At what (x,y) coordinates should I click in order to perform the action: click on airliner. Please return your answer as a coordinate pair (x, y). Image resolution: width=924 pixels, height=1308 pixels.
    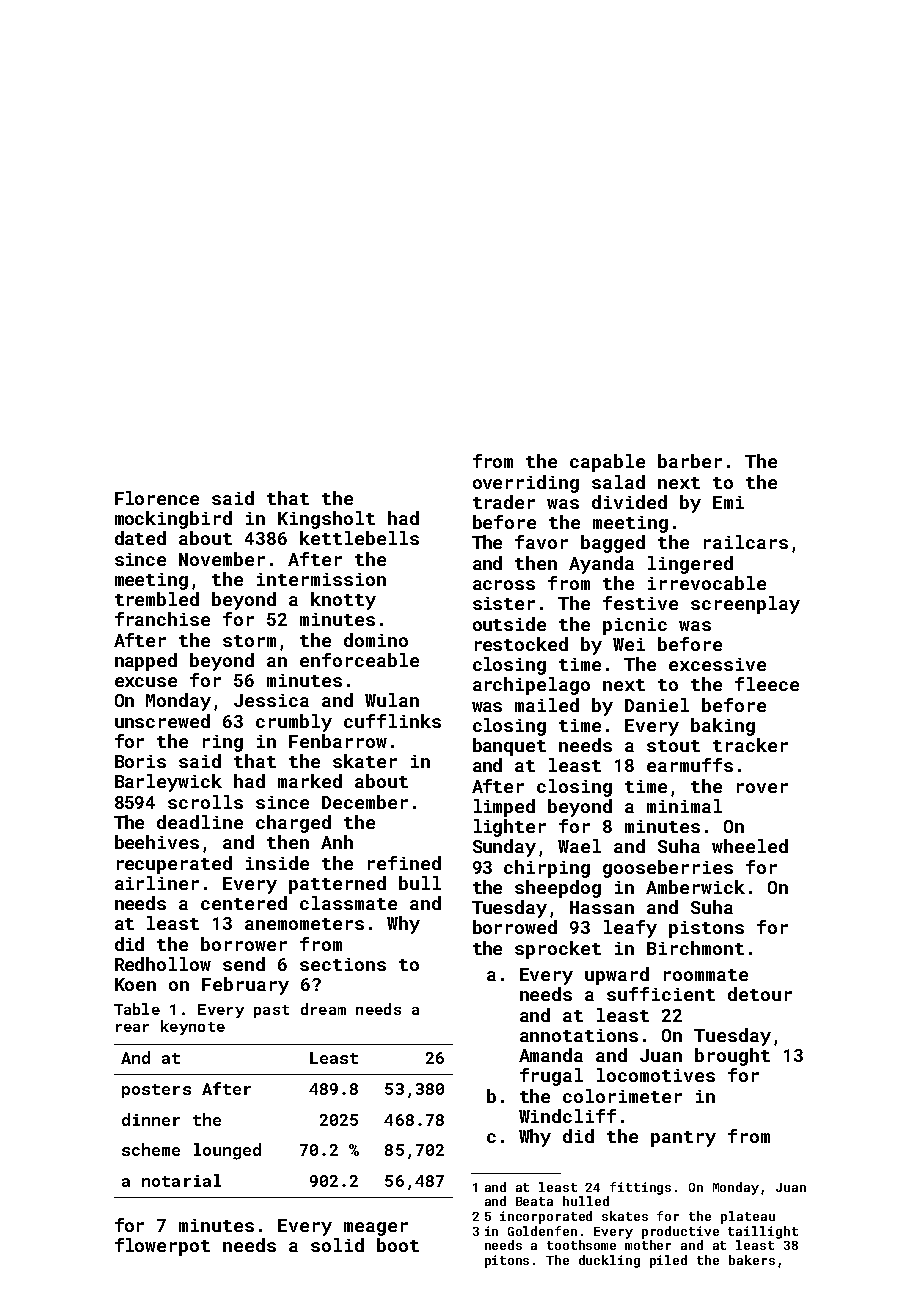
    Looking at the image, I should click on (157, 883).
